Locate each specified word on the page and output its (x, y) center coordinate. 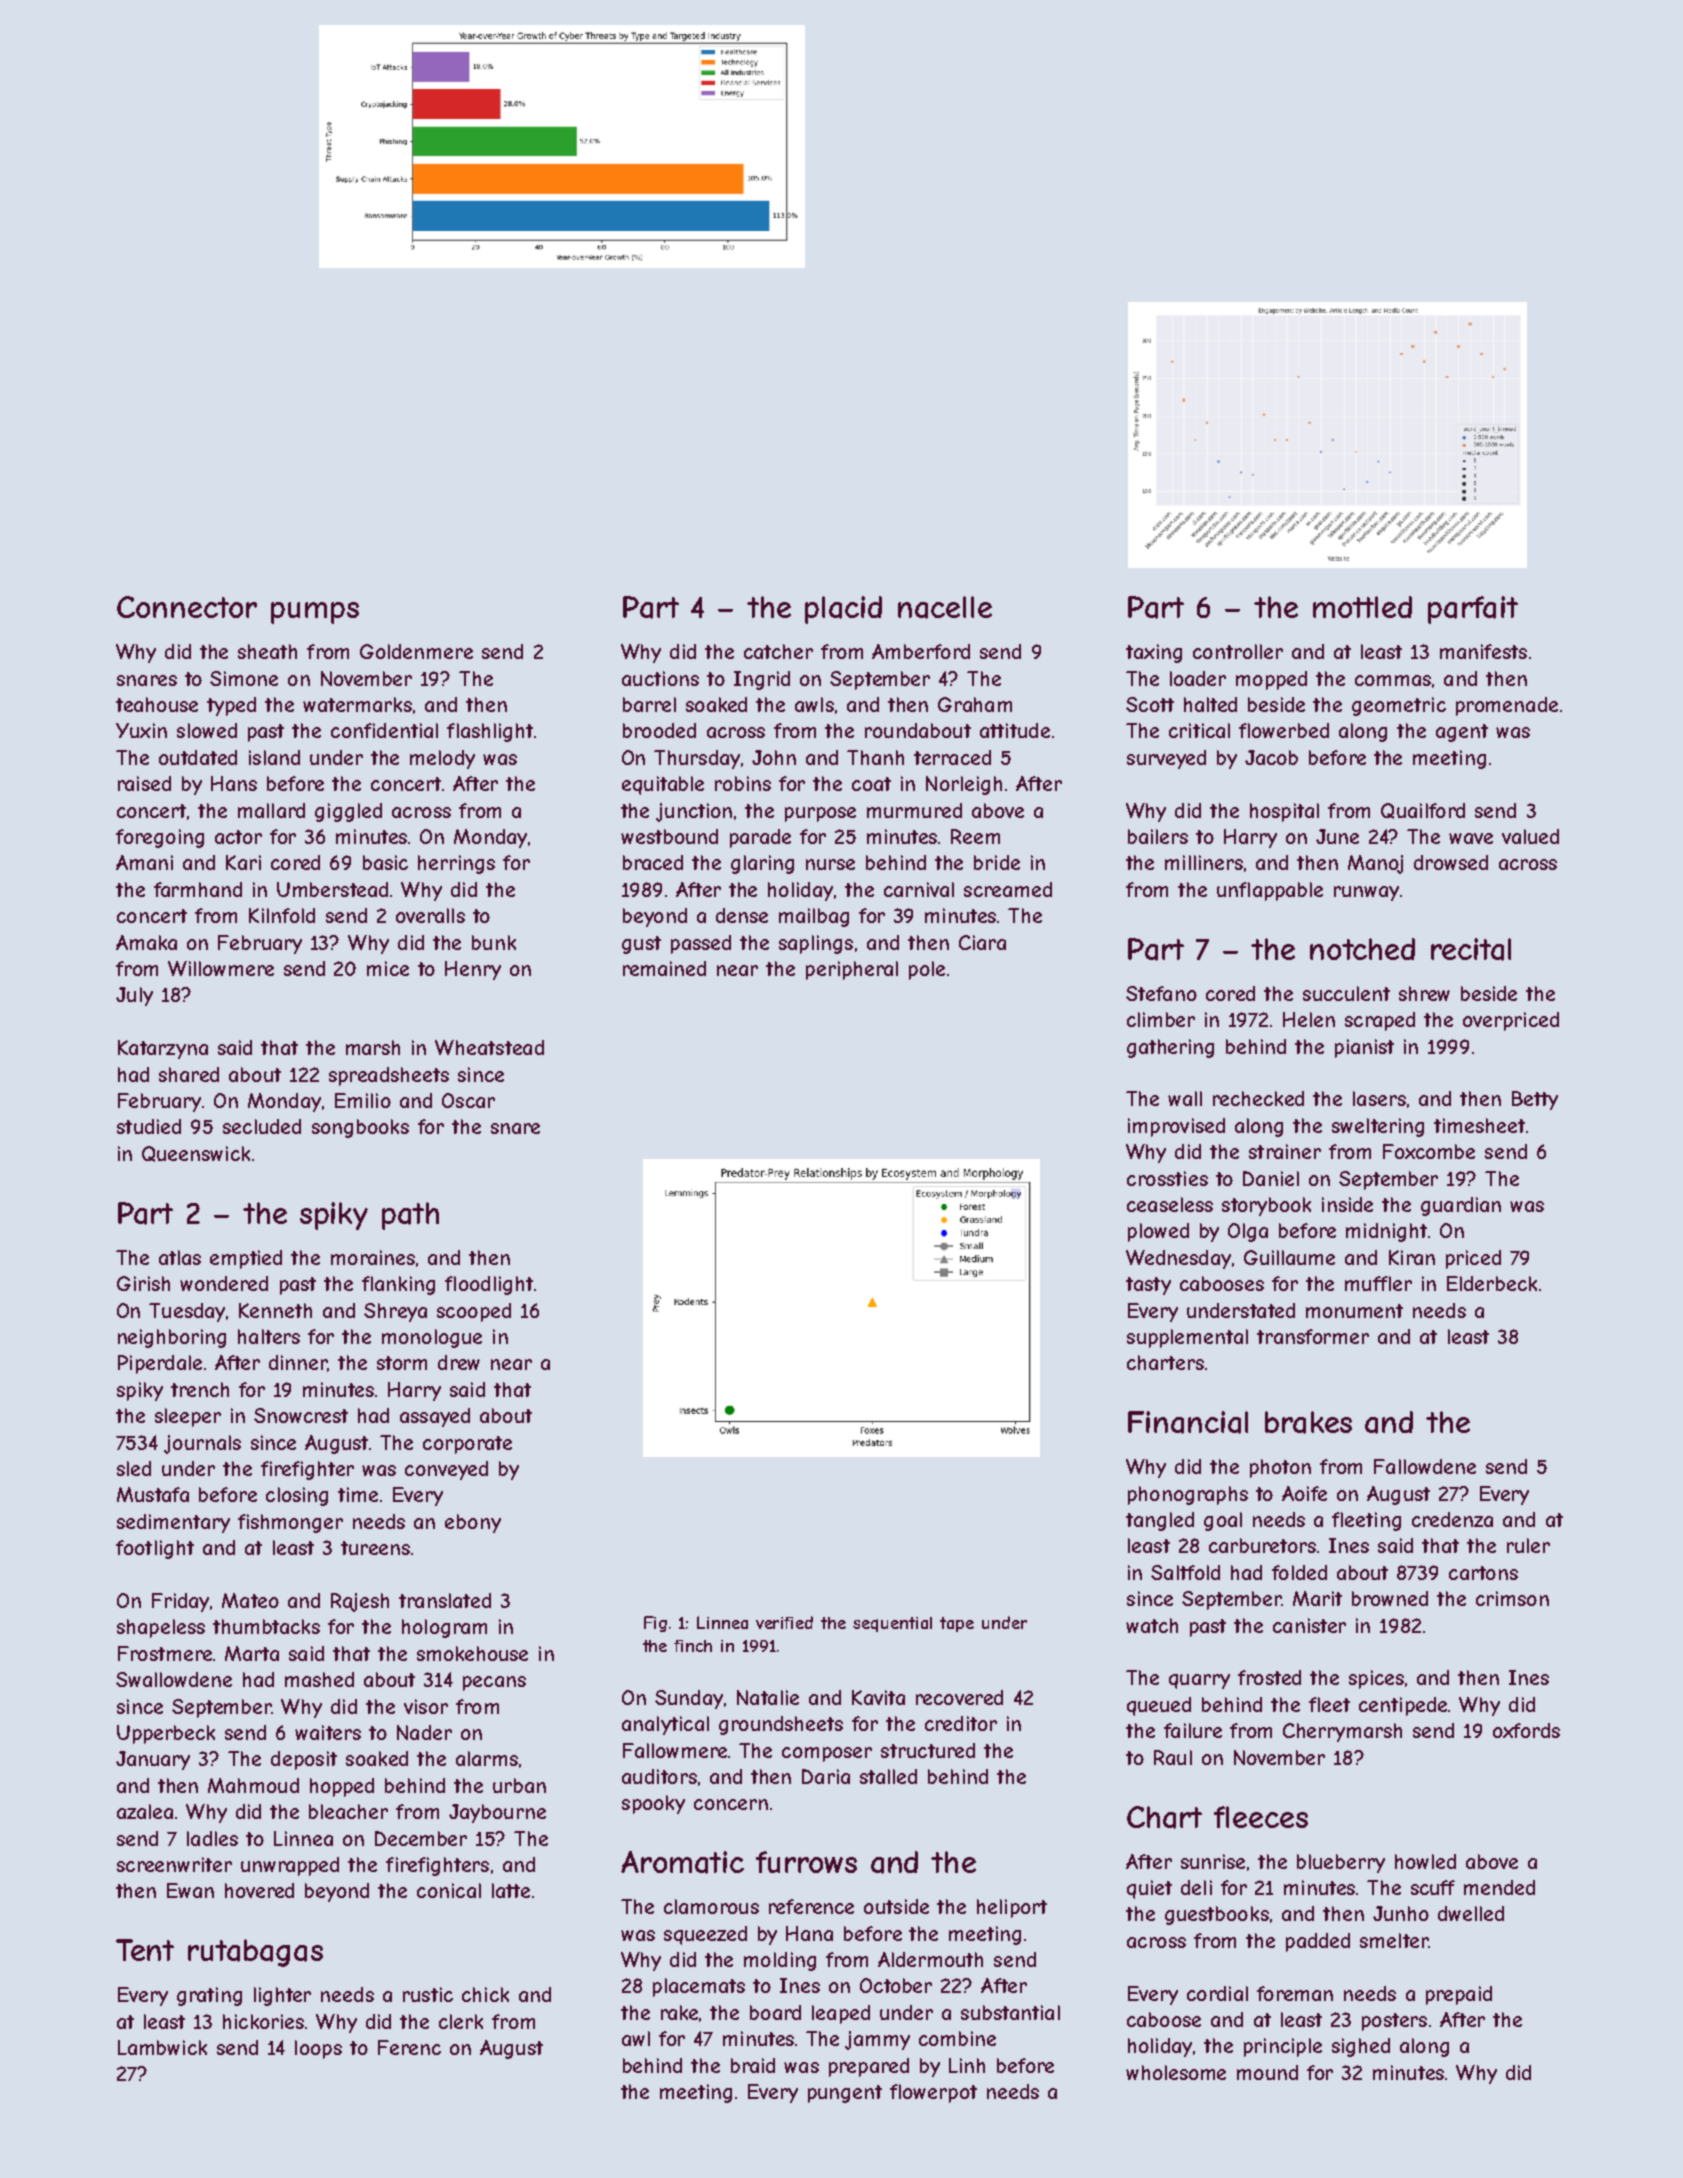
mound (1267, 2072)
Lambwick (162, 2047)
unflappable (1270, 891)
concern (731, 1804)
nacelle (945, 607)
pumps (315, 613)
